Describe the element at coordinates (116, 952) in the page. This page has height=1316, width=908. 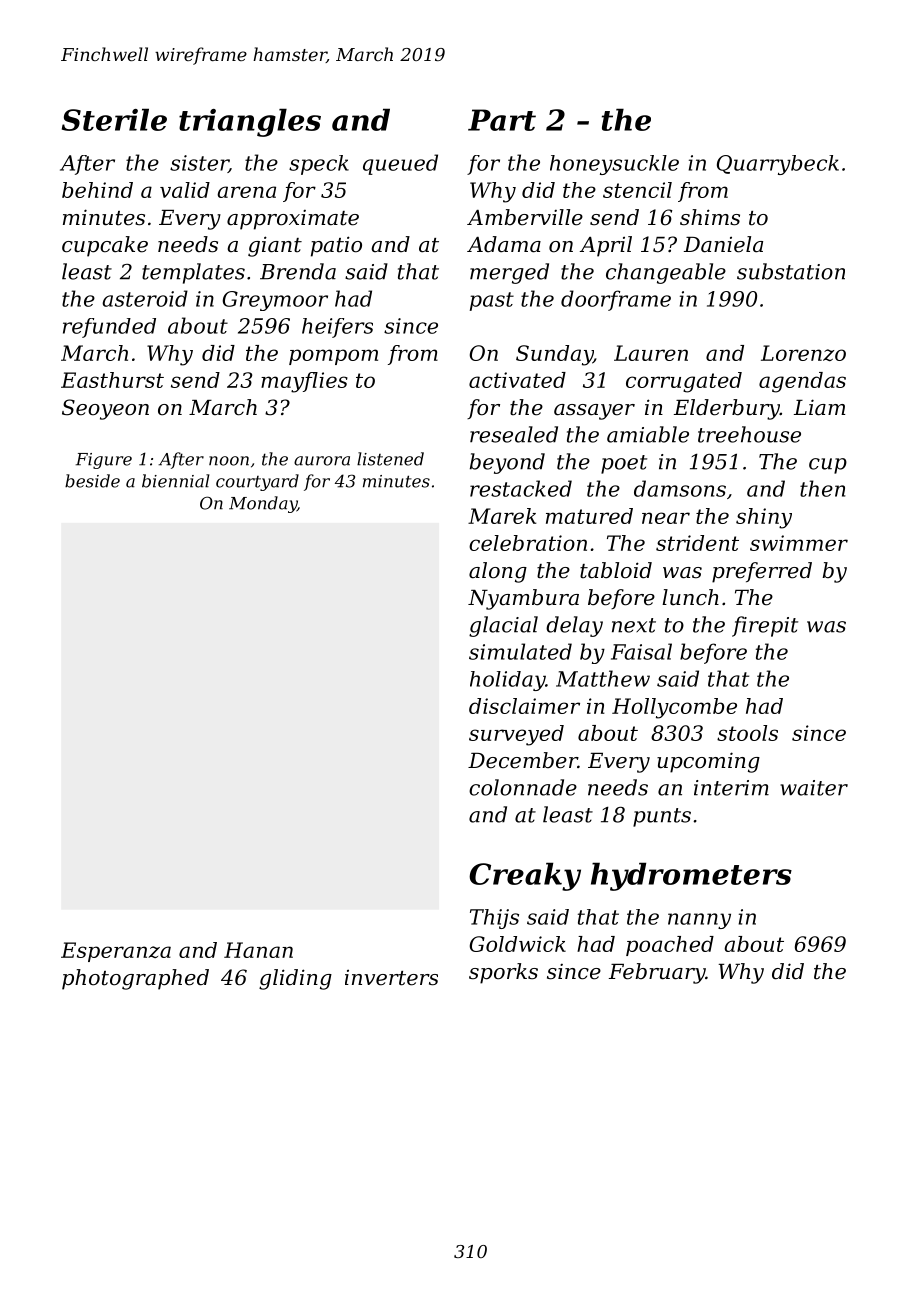
I see `Esperanza` at that location.
